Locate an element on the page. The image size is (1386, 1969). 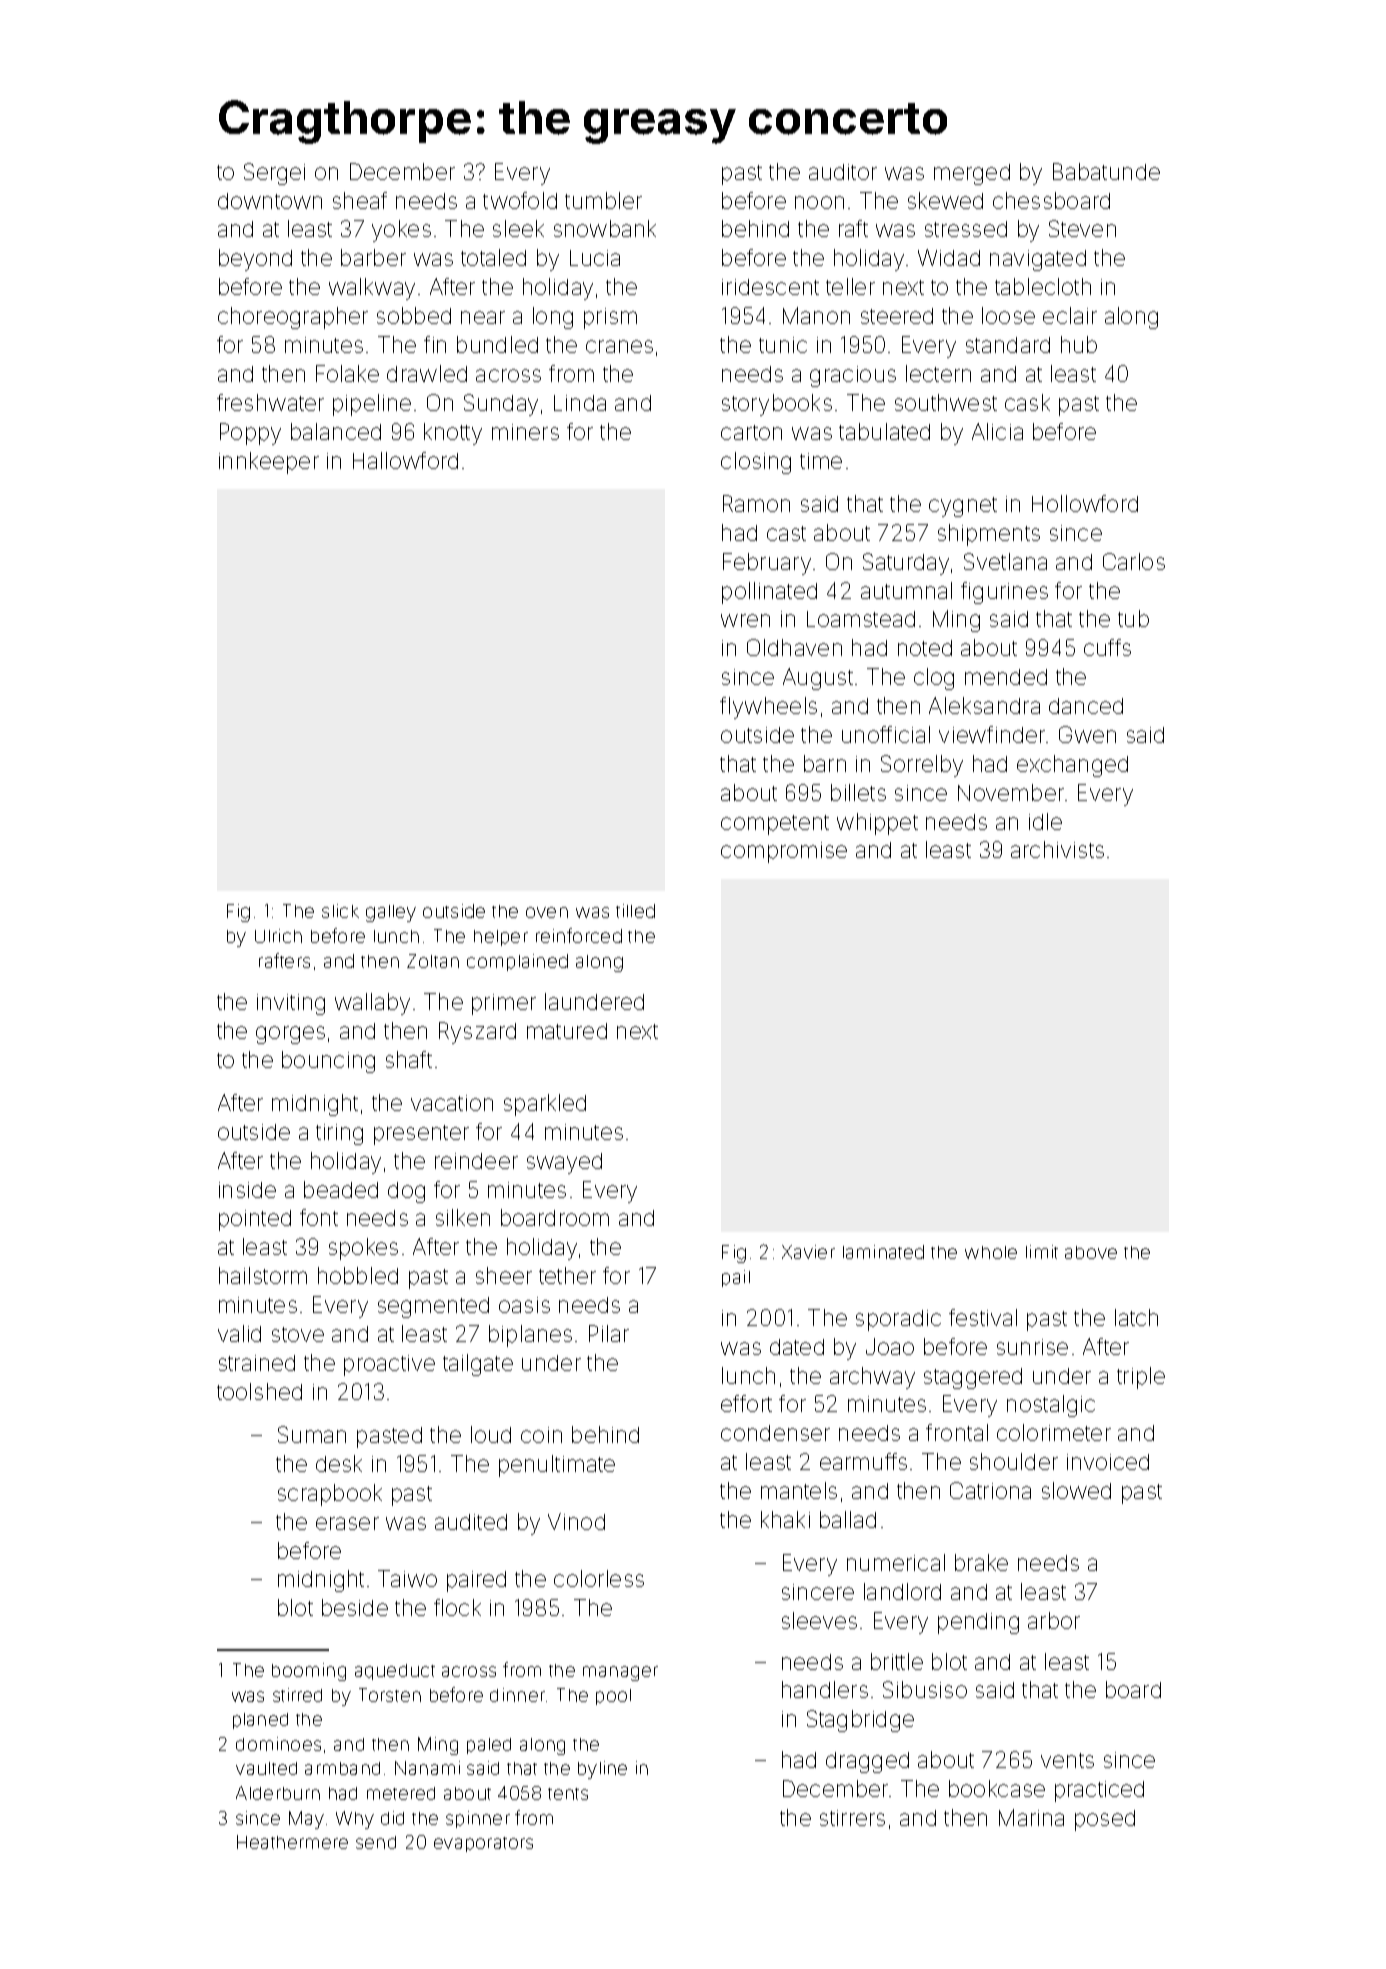
font is located at coordinates (319, 1217).
